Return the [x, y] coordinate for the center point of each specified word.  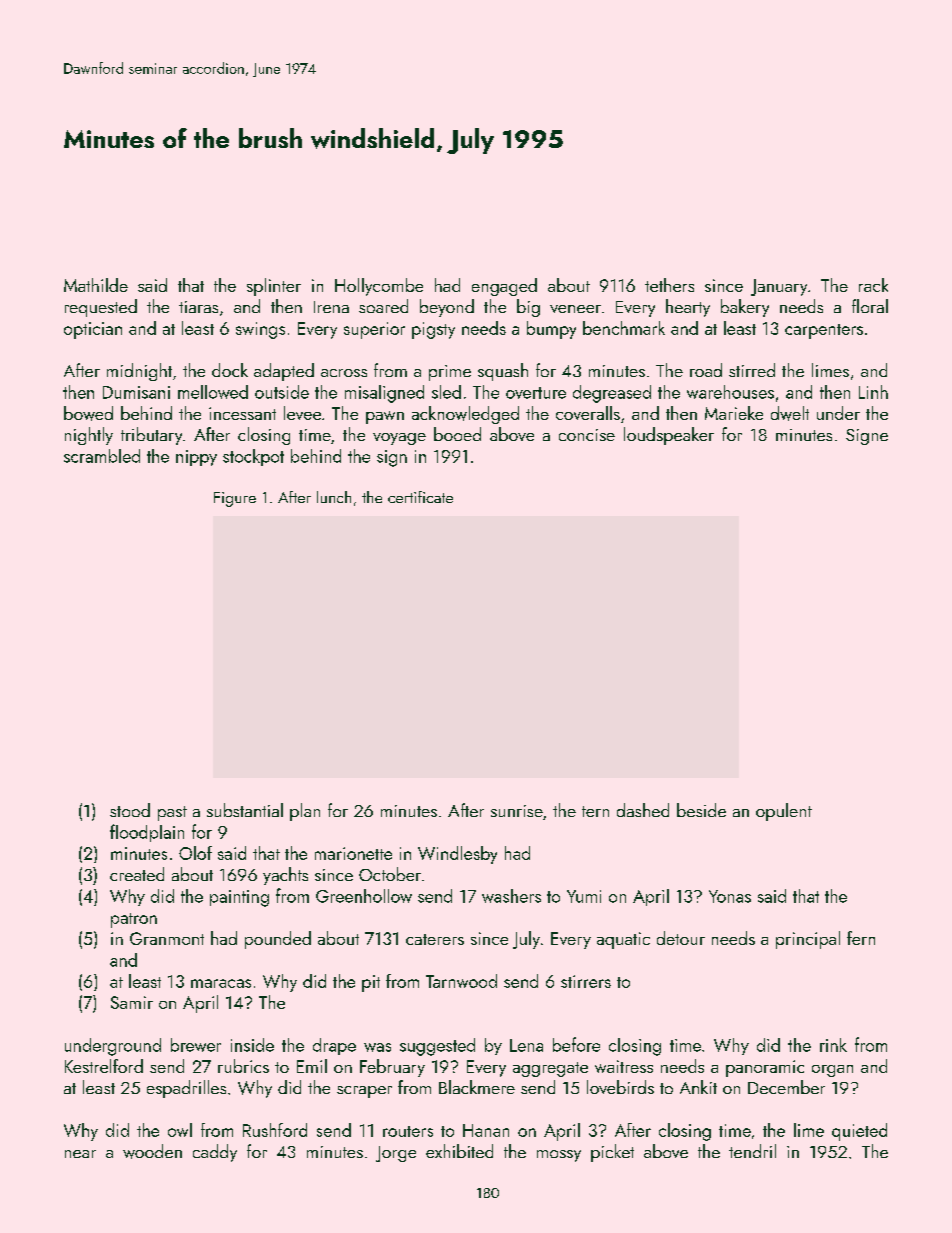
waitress [624, 1066]
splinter [274, 287]
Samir [132, 1002]
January [779, 287]
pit [371, 983]
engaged [504, 287]
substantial [245, 810]
